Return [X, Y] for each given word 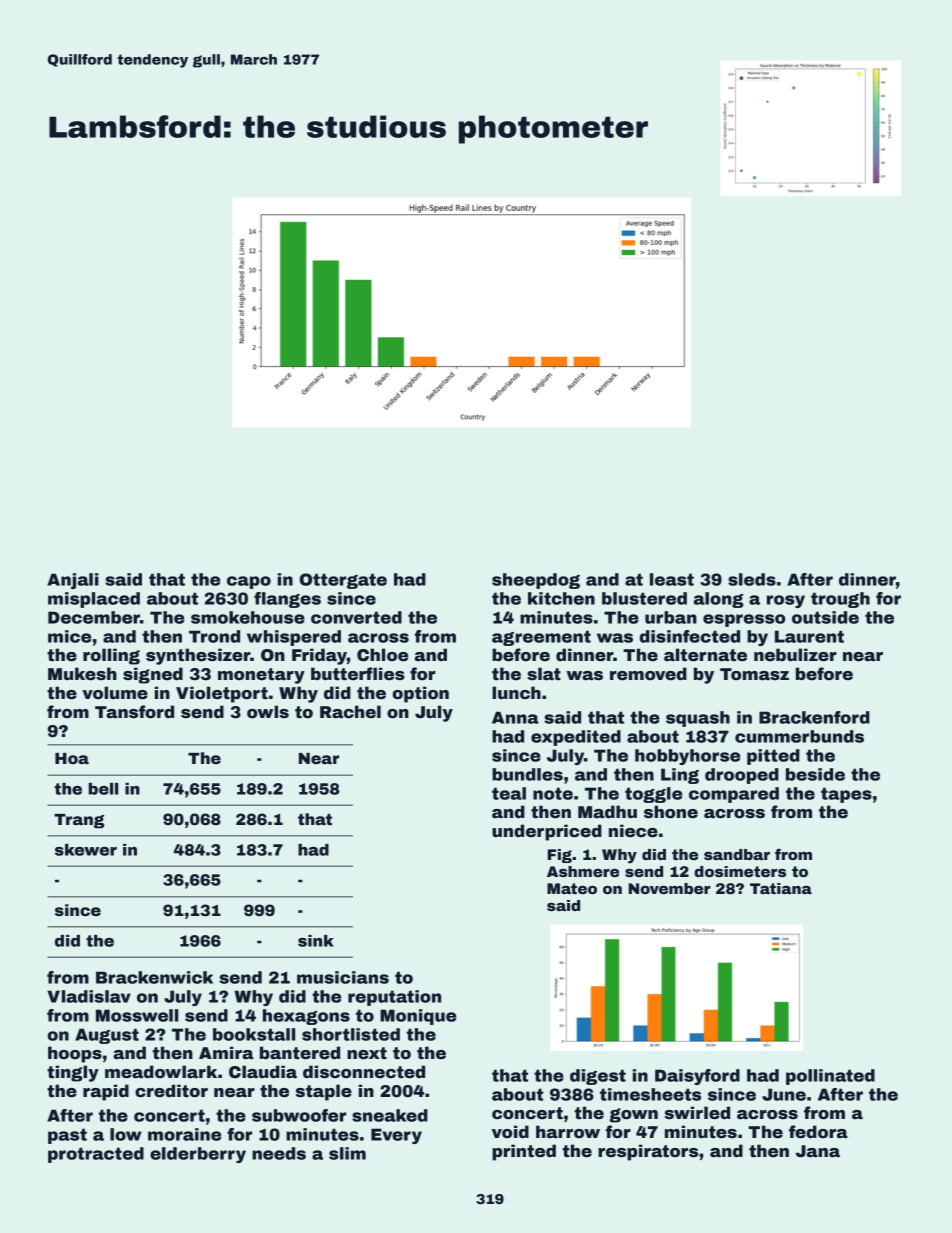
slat [544, 674]
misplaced [94, 600]
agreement [541, 638]
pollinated [830, 1077]
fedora [818, 1132]
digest [598, 1077]
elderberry [198, 1155]
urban [671, 617]
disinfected [690, 636]
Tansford [134, 712]
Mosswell [137, 1015]
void [510, 1132]
